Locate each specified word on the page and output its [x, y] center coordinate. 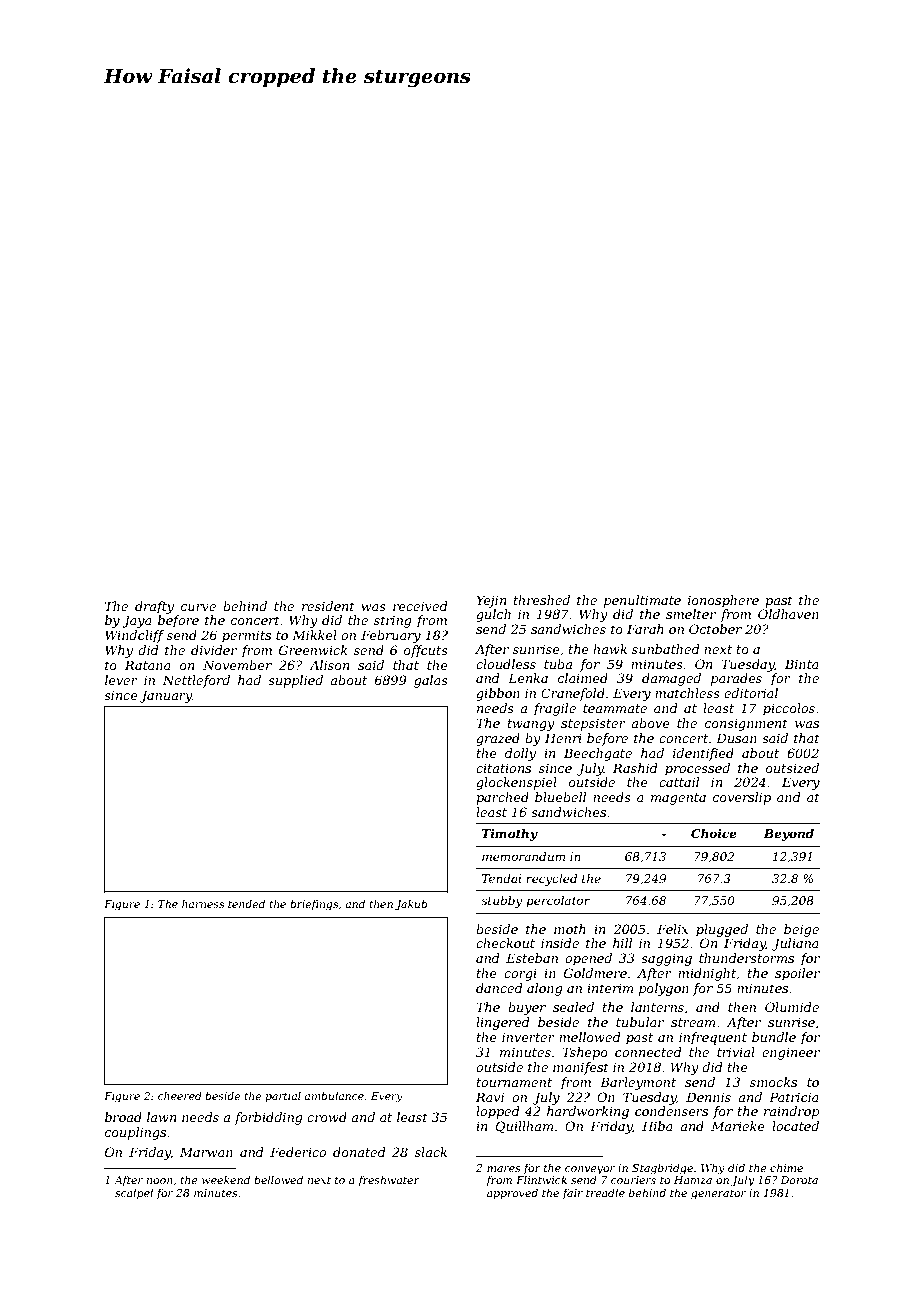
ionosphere [723, 601]
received [420, 606]
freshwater [389, 1180]
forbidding [268, 1118]
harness [203, 904]
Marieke [738, 1126]
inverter [528, 1037]
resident [328, 606]
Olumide [792, 1007]
